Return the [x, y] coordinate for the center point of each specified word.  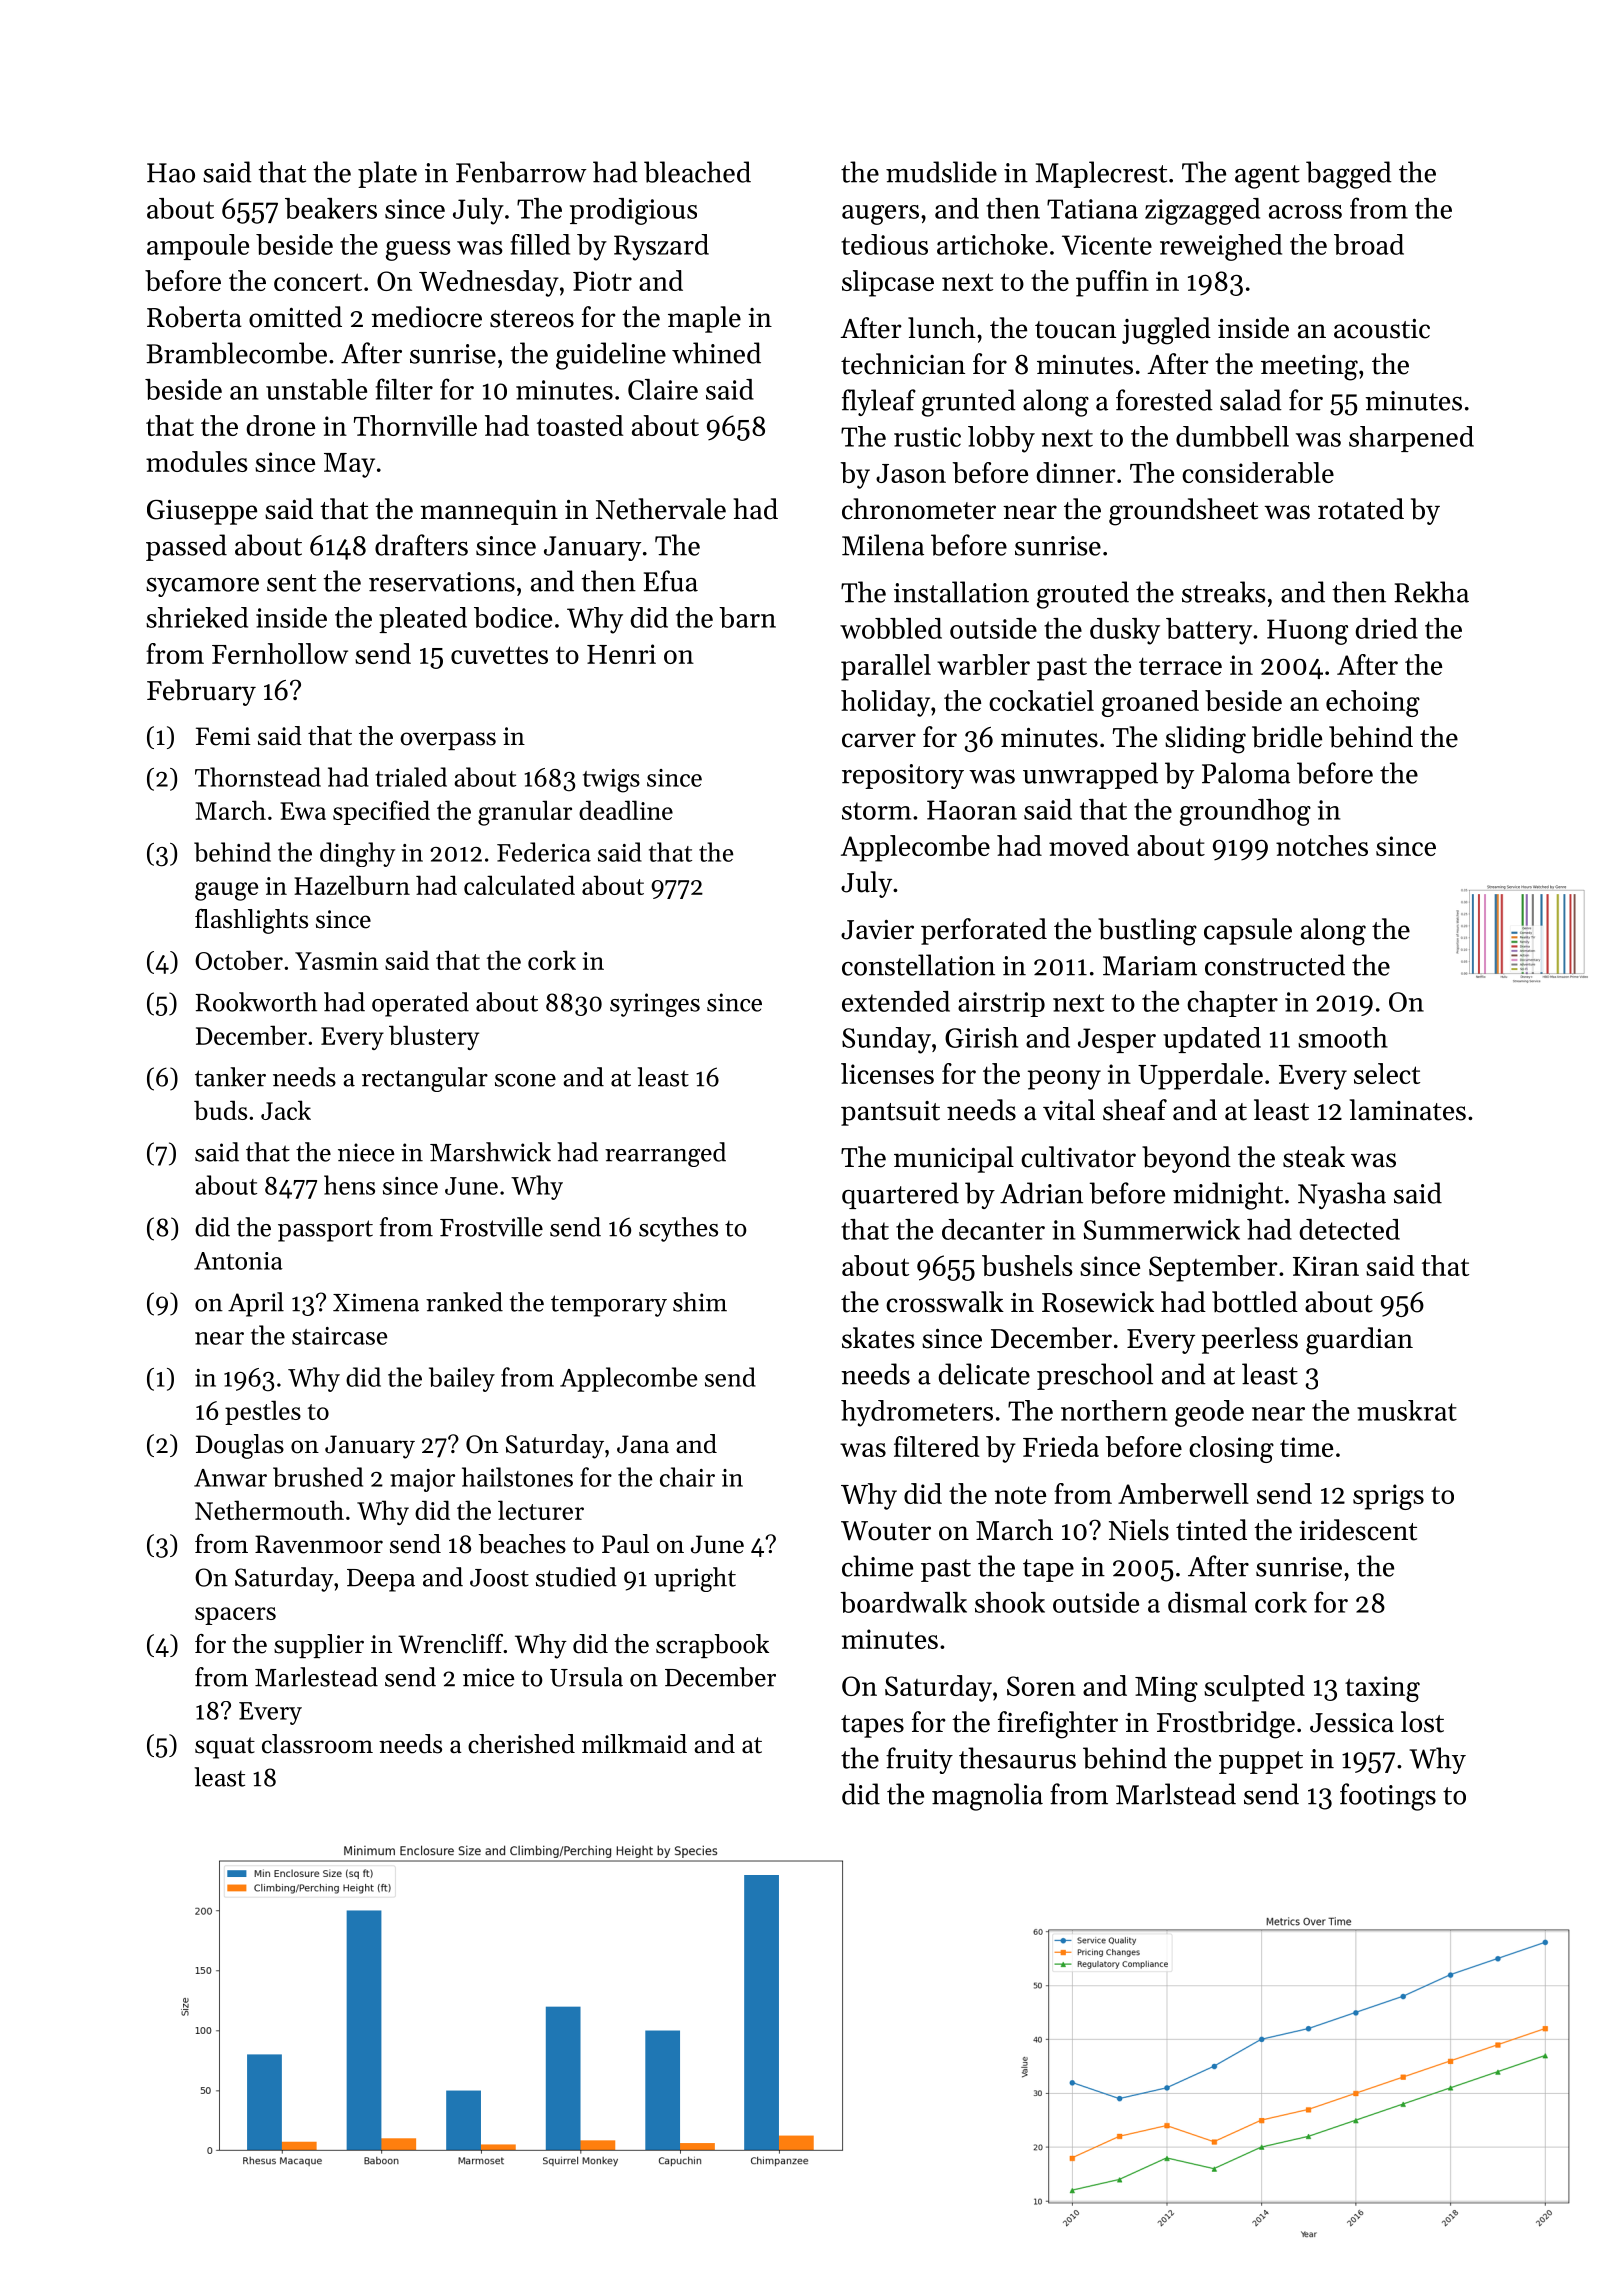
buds [220, 1110]
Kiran [1326, 1266]
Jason [911, 473]
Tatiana [1092, 209]
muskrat [1407, 1410]
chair [687, 1477]
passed [186, 547]
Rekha [1431, 592]
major [422, 1480]
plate [387, 174]
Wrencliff [450, 1644]
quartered [900, 1195]
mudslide [941, 172]
